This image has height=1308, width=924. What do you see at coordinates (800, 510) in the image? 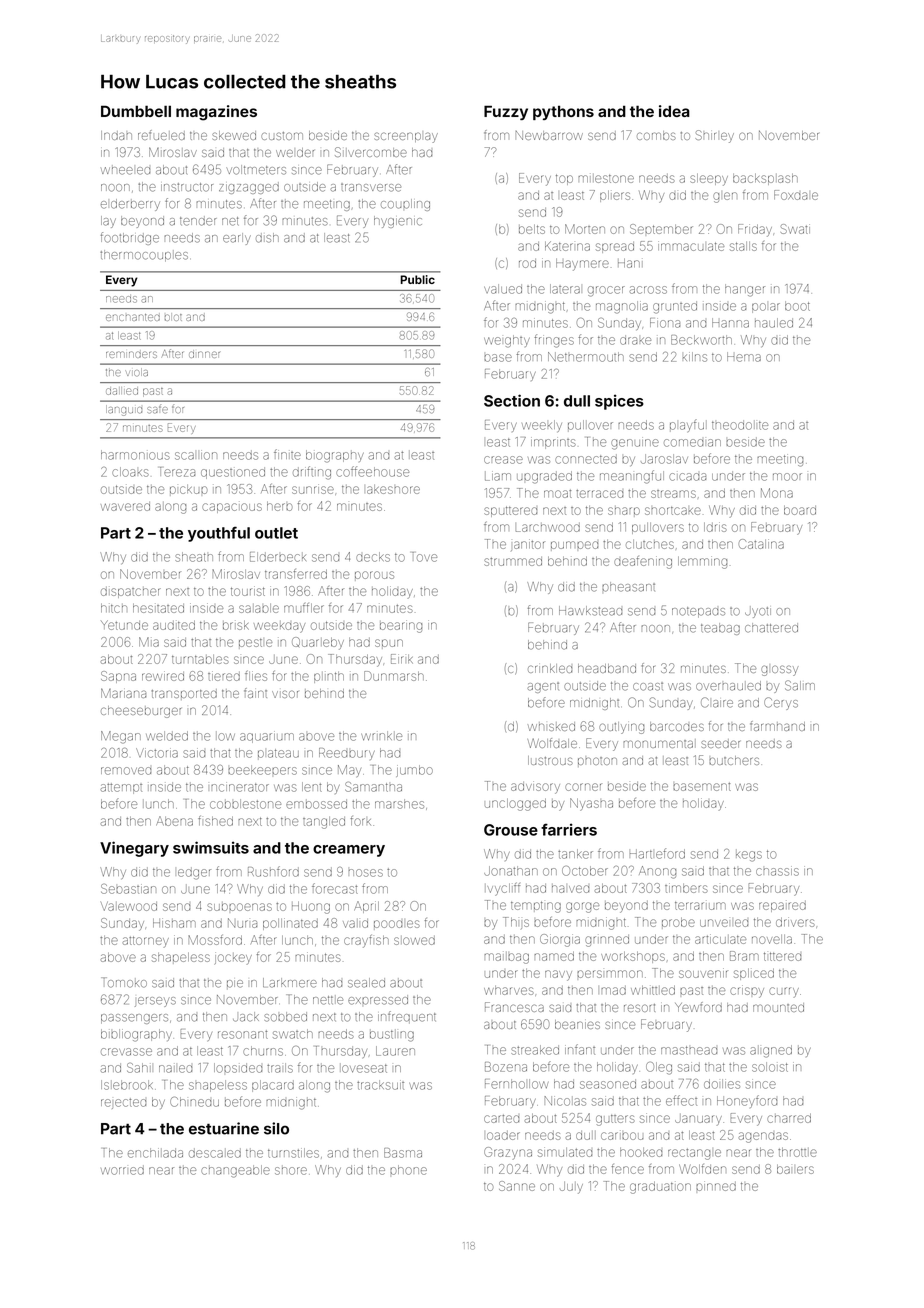
I see `board` at bounding box center [800, 510].
